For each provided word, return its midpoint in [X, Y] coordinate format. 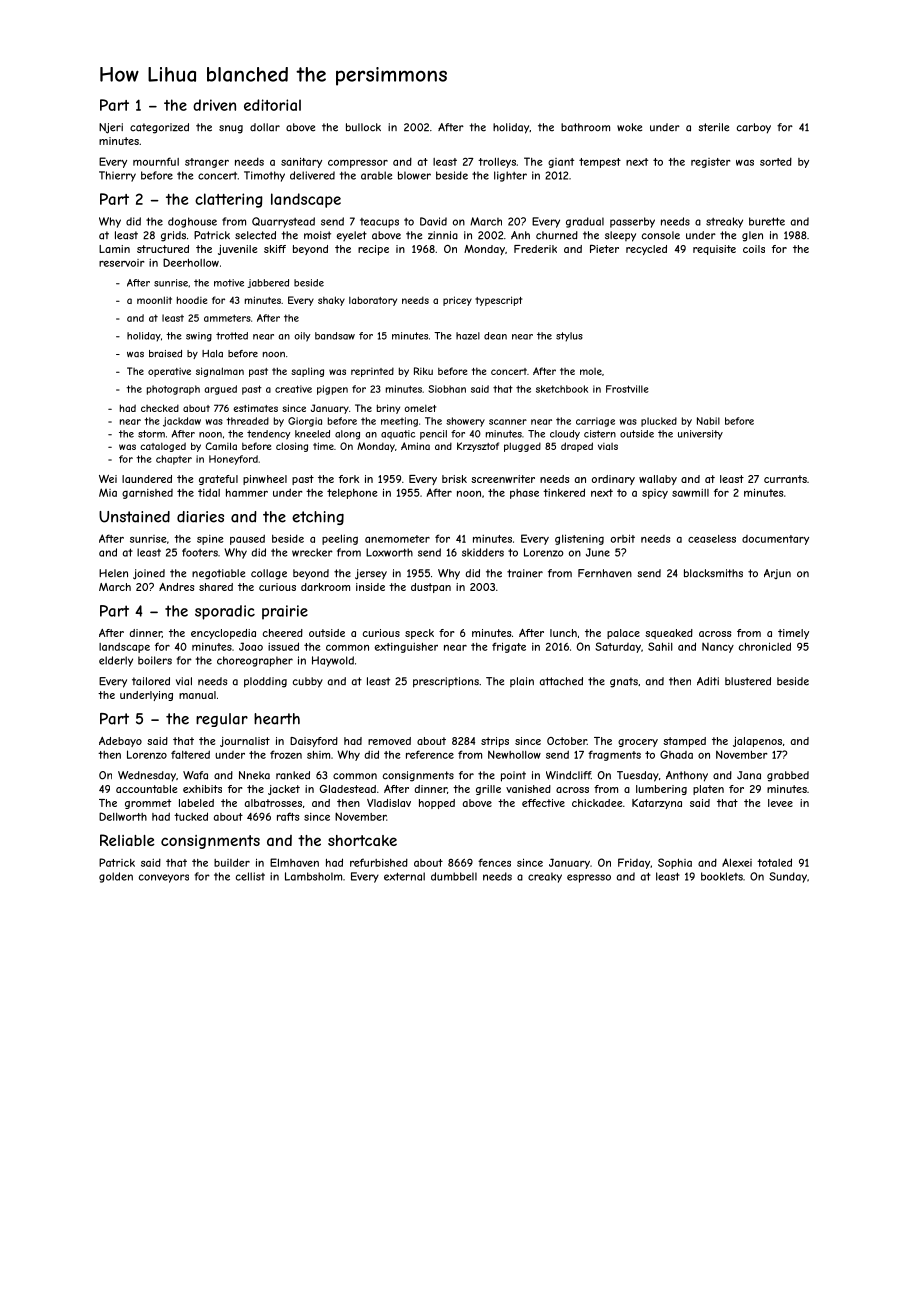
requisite [714, 250]
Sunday [788, 877]
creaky [545, 877]
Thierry [117, 176]
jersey [371, 574]
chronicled [765, 646]
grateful [218, 480]
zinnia [443, 235]
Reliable [127, 840]
